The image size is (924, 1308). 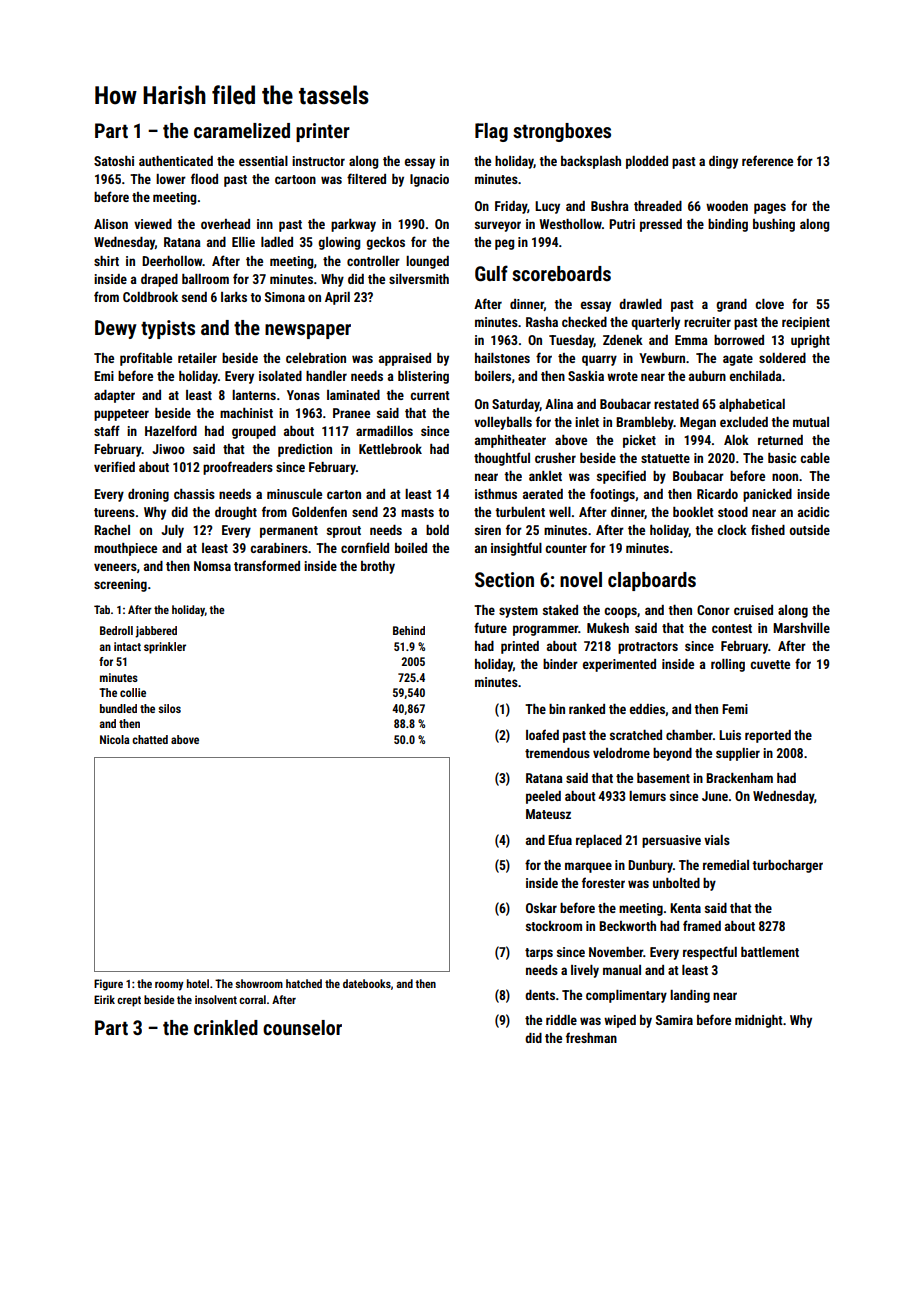 I want to click on cornfield, so click(x=365, y=547).
